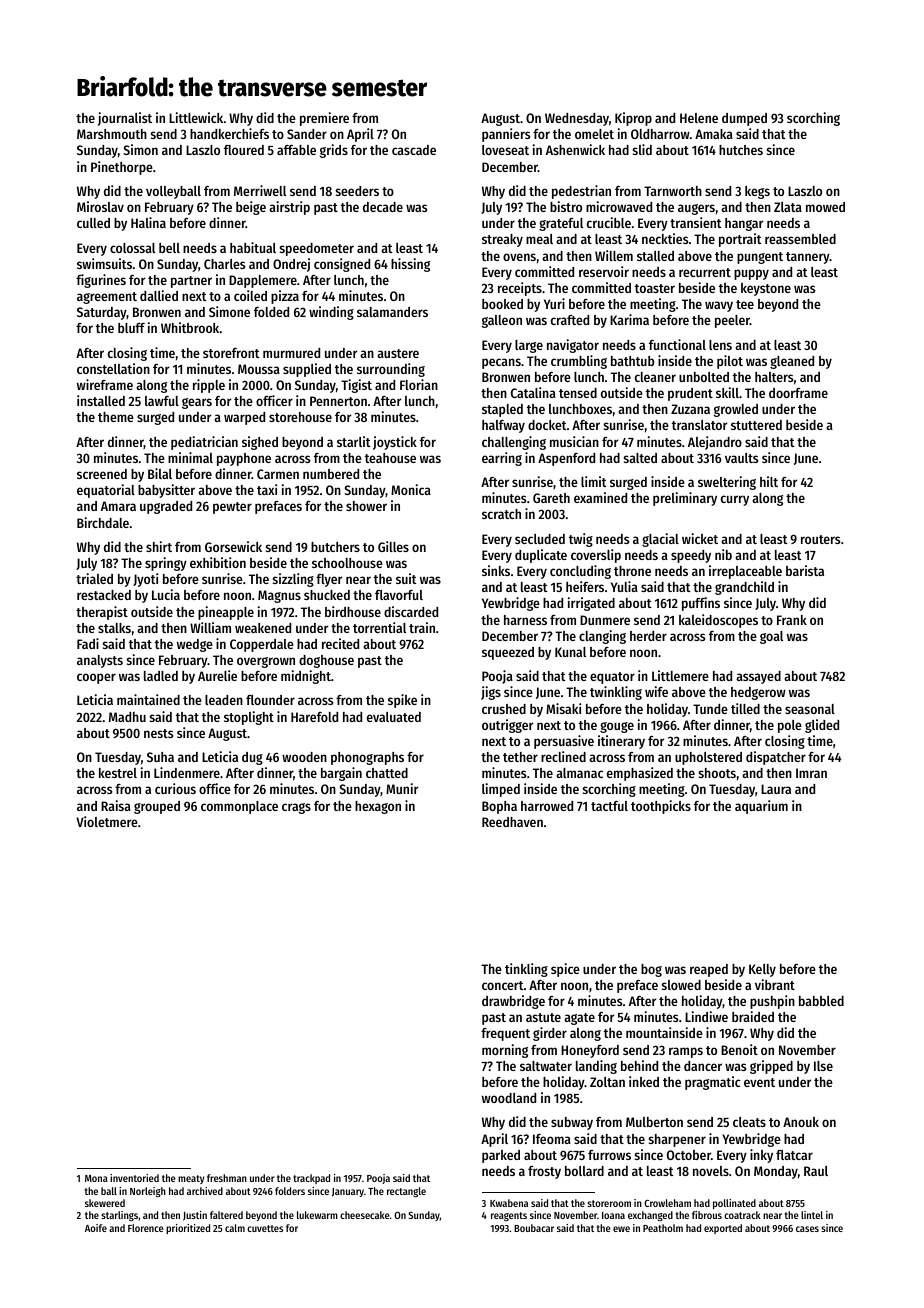 The width and height of the image is (924, 1308). What do you see at coordinates (700, 538) in the image?
I see `wicket` at bounding box center [700, 538].
